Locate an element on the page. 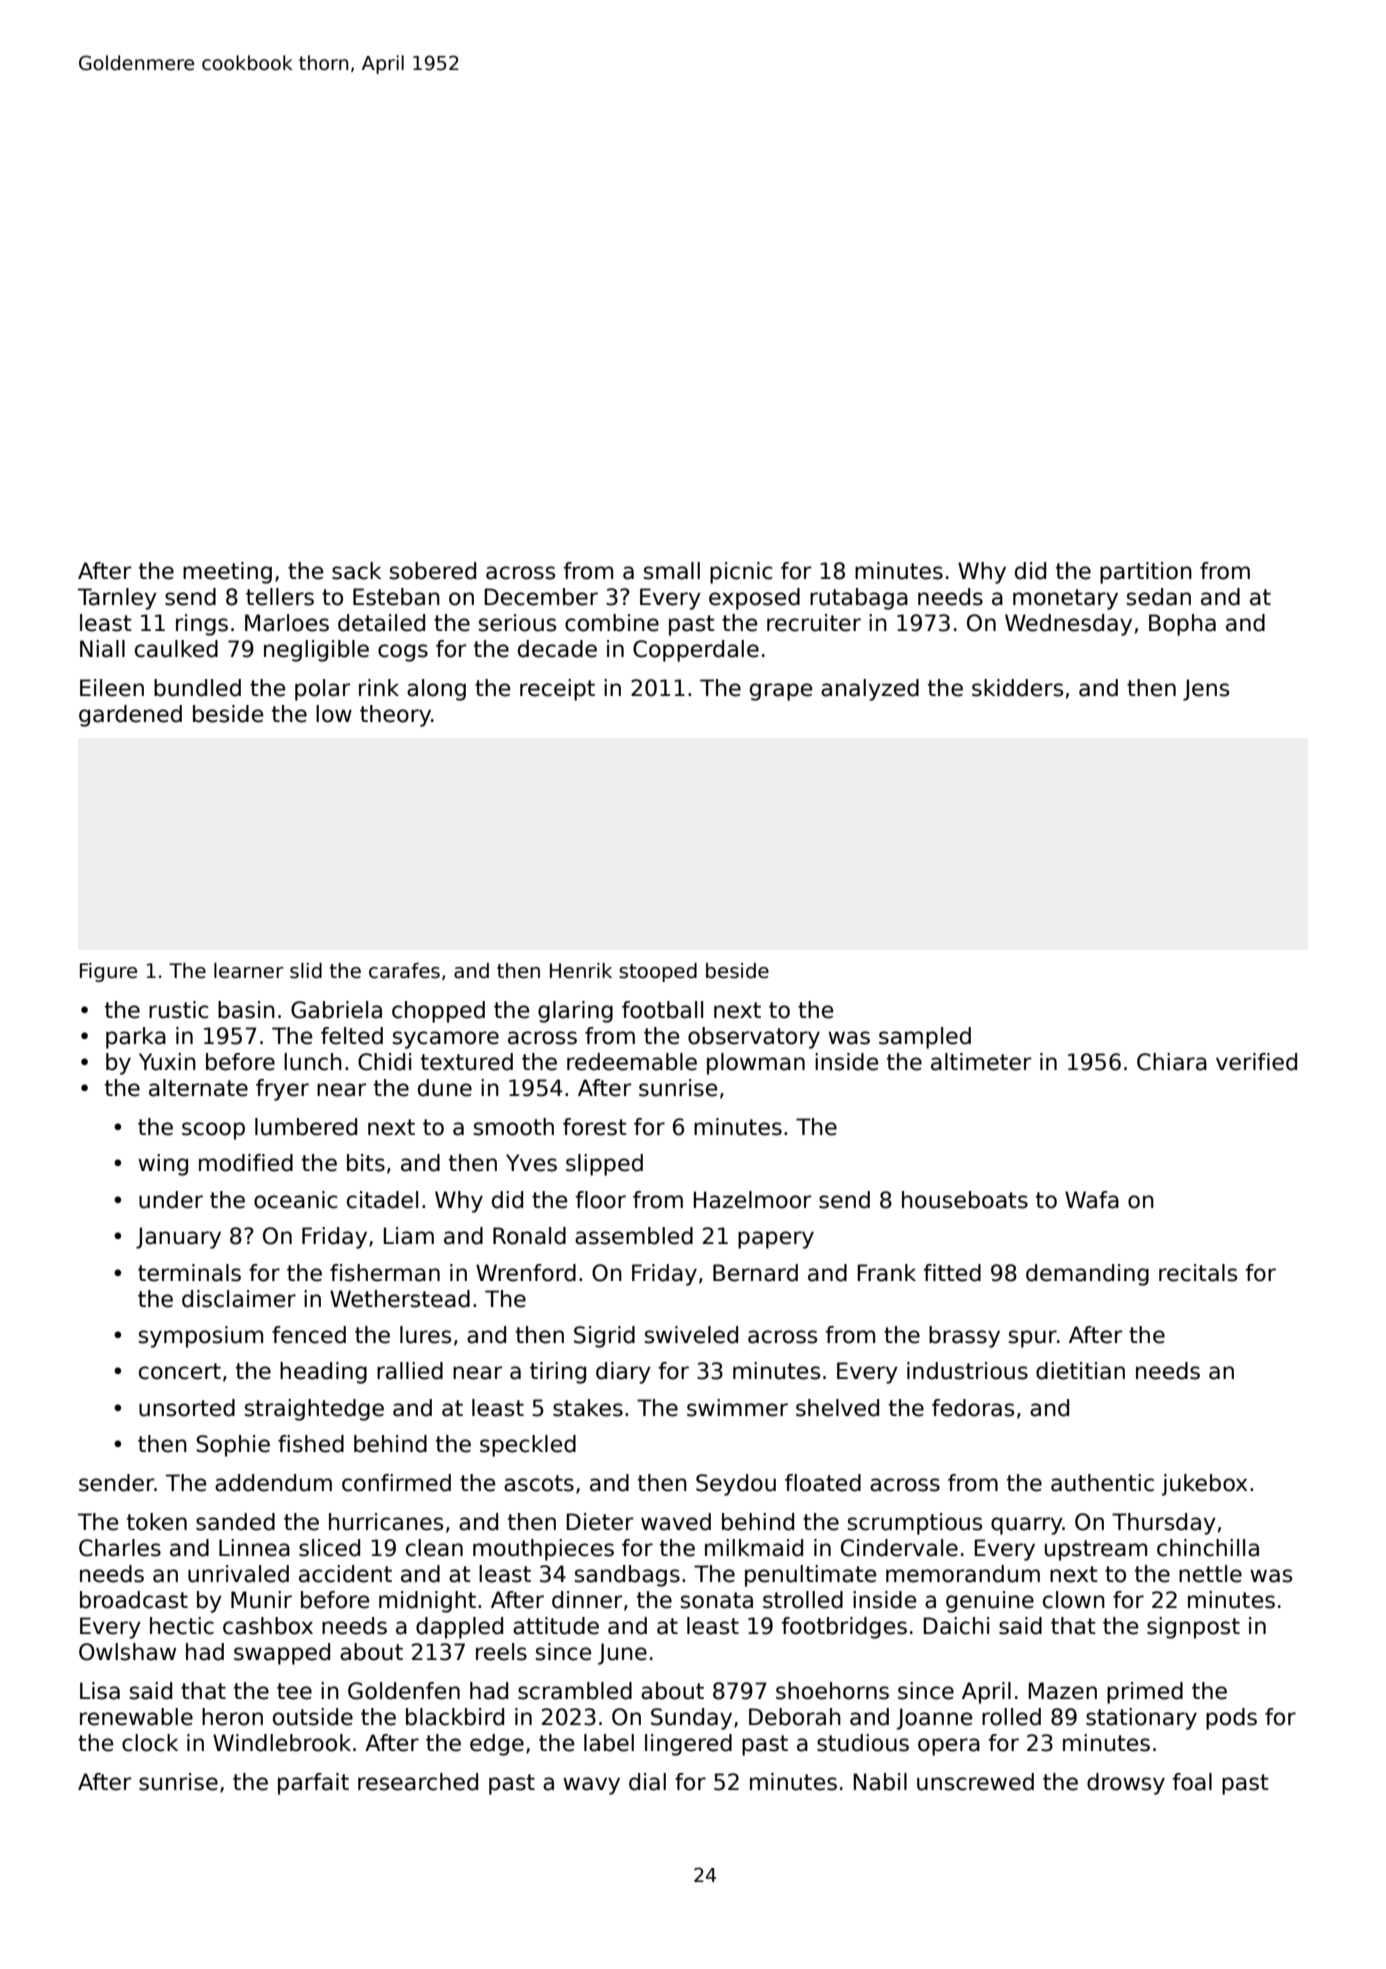 This page has width=1386, height=1969. under is located at coordinates (171, 1200).
